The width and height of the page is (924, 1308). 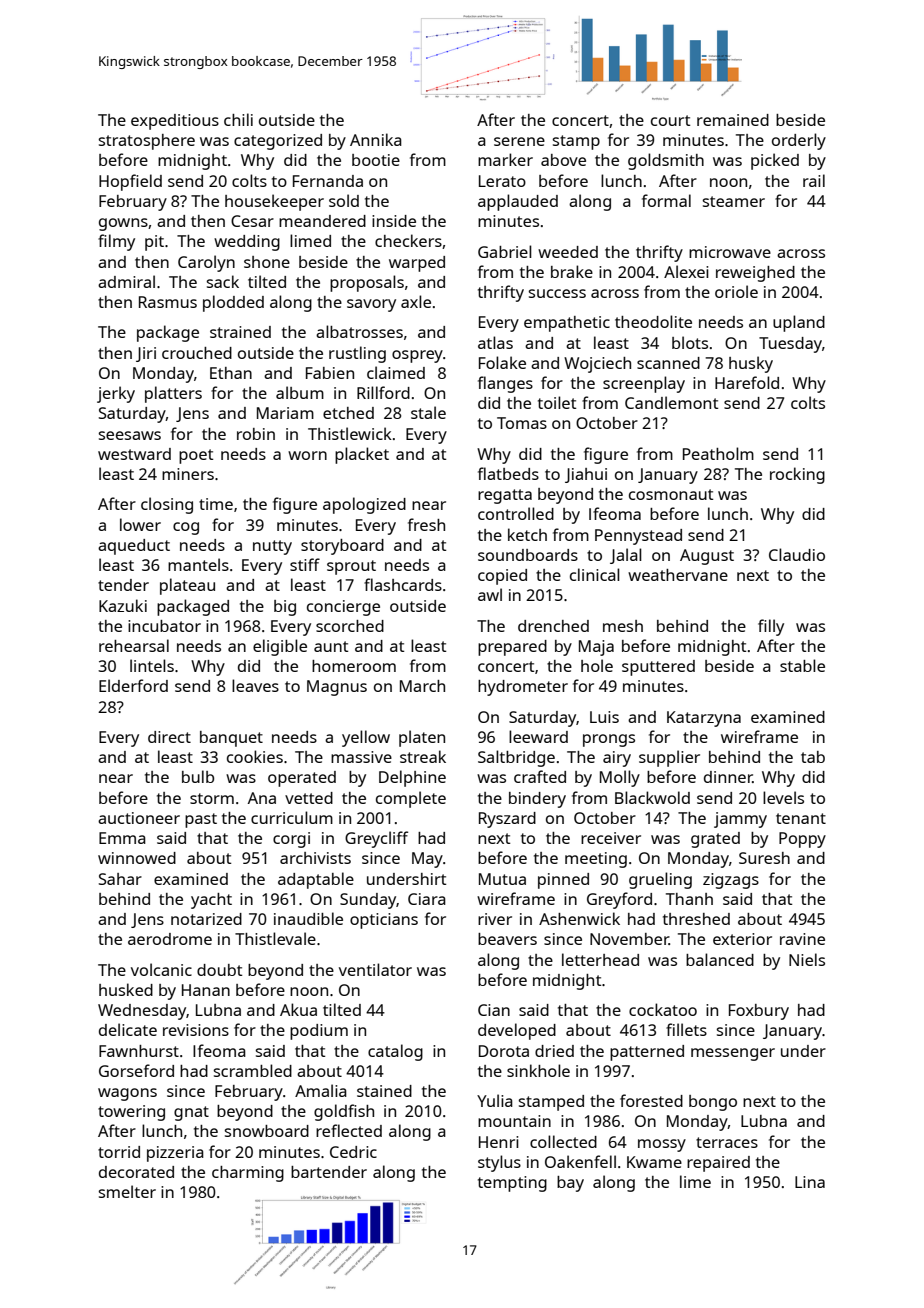 What do you see at coordinates (736, 291) in the page?
I see `oriole` at bounding box center [736, 291].
